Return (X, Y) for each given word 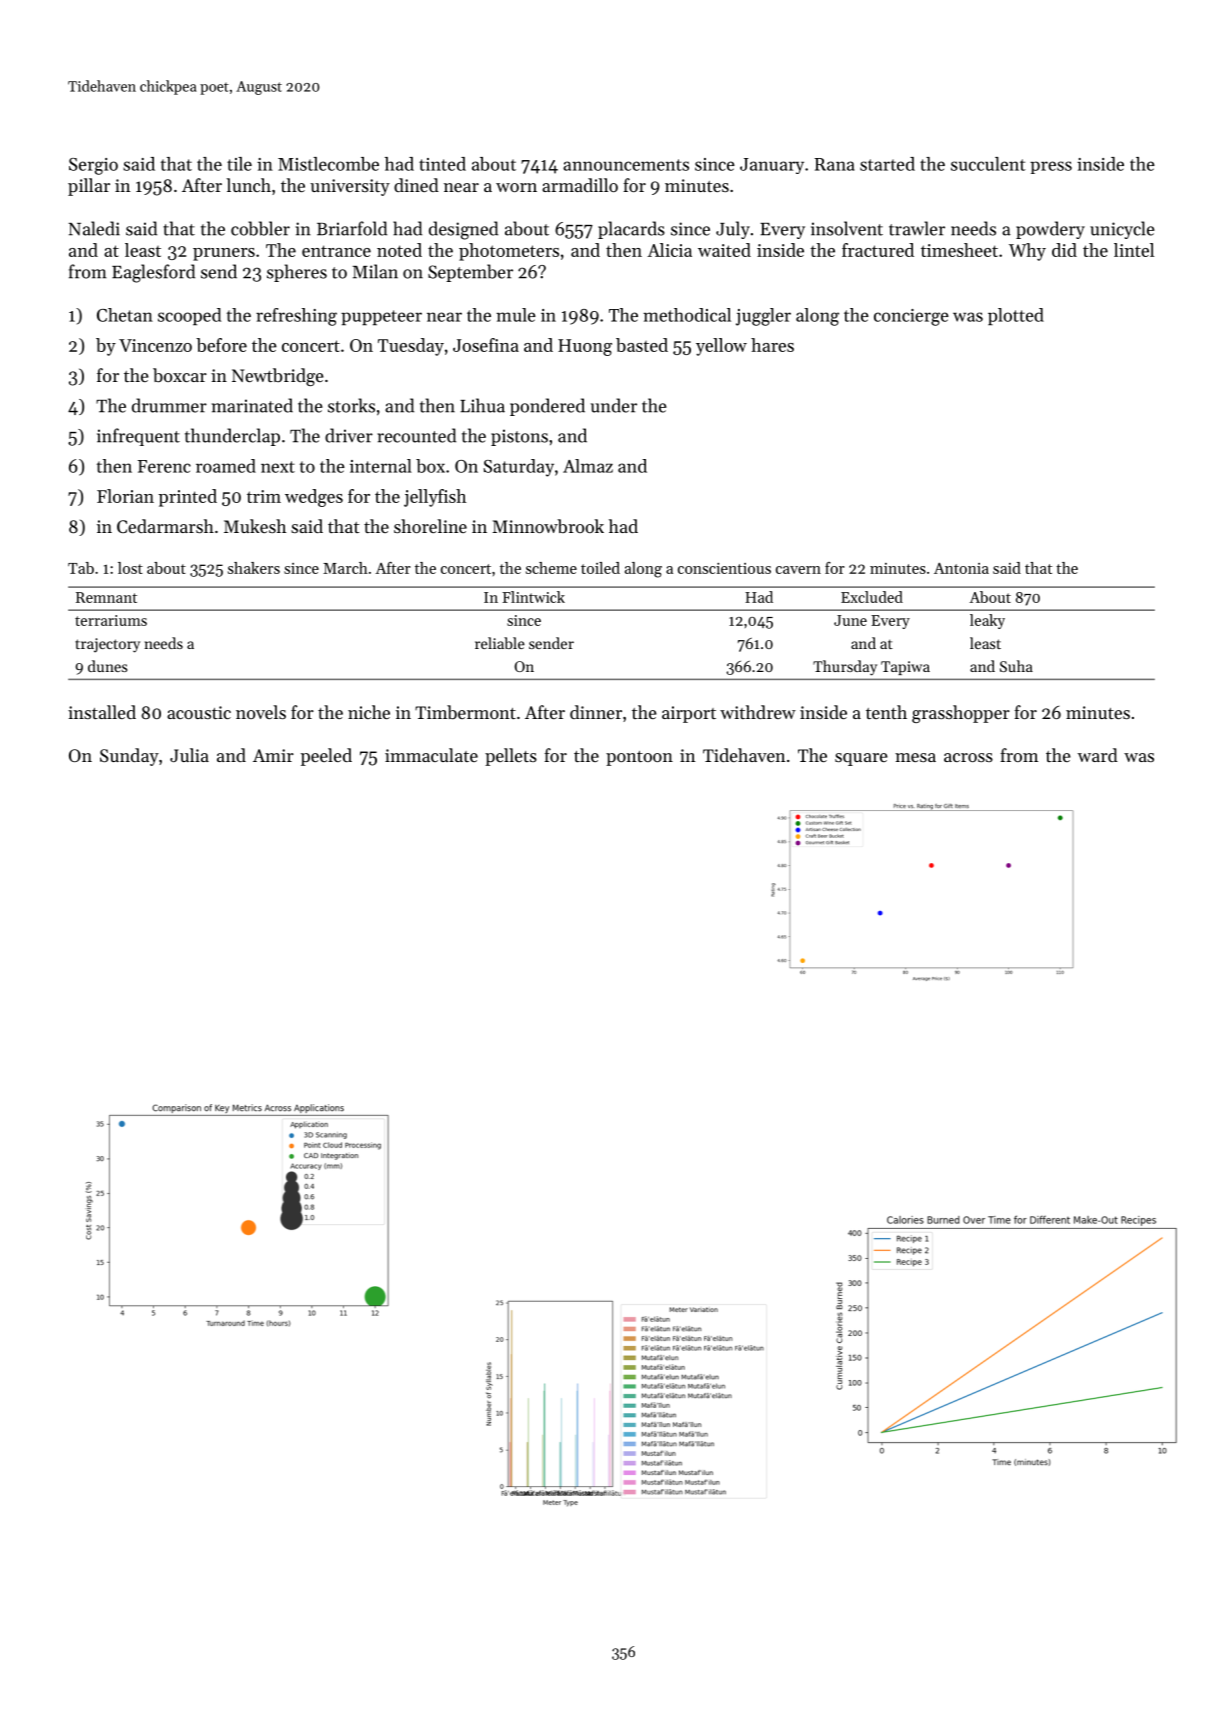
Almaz (588, 466)
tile (239, 164)
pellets (511, 757)
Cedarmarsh (165, 526)
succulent (988, 164)
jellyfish (435, 498)
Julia (189, 755)
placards (631, 230)
